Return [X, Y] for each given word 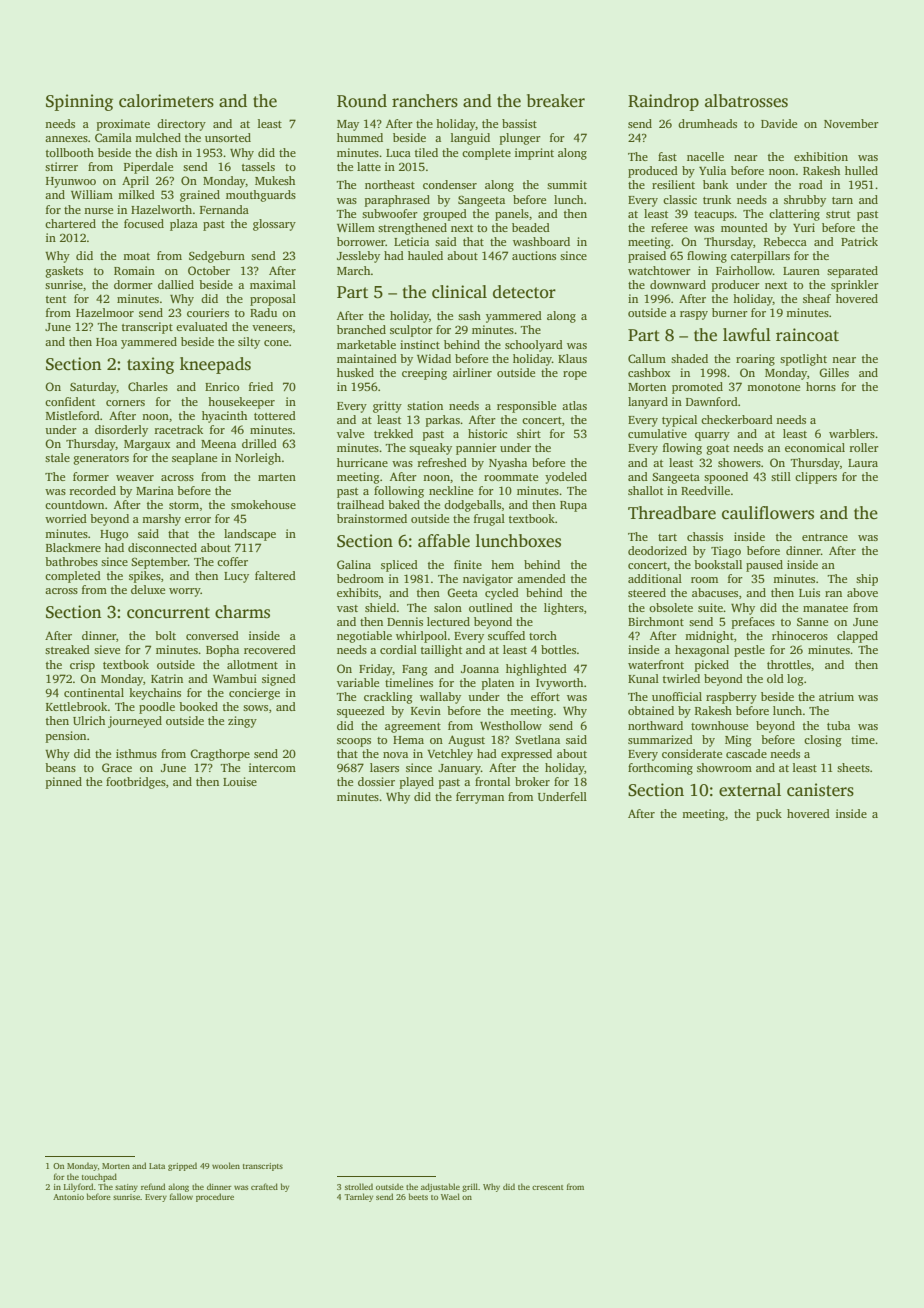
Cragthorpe [220, 755]
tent [56, 299]
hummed [360, 137]
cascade [746, 753]
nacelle [705, 156]
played [417, 783]
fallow [181, 1196]
